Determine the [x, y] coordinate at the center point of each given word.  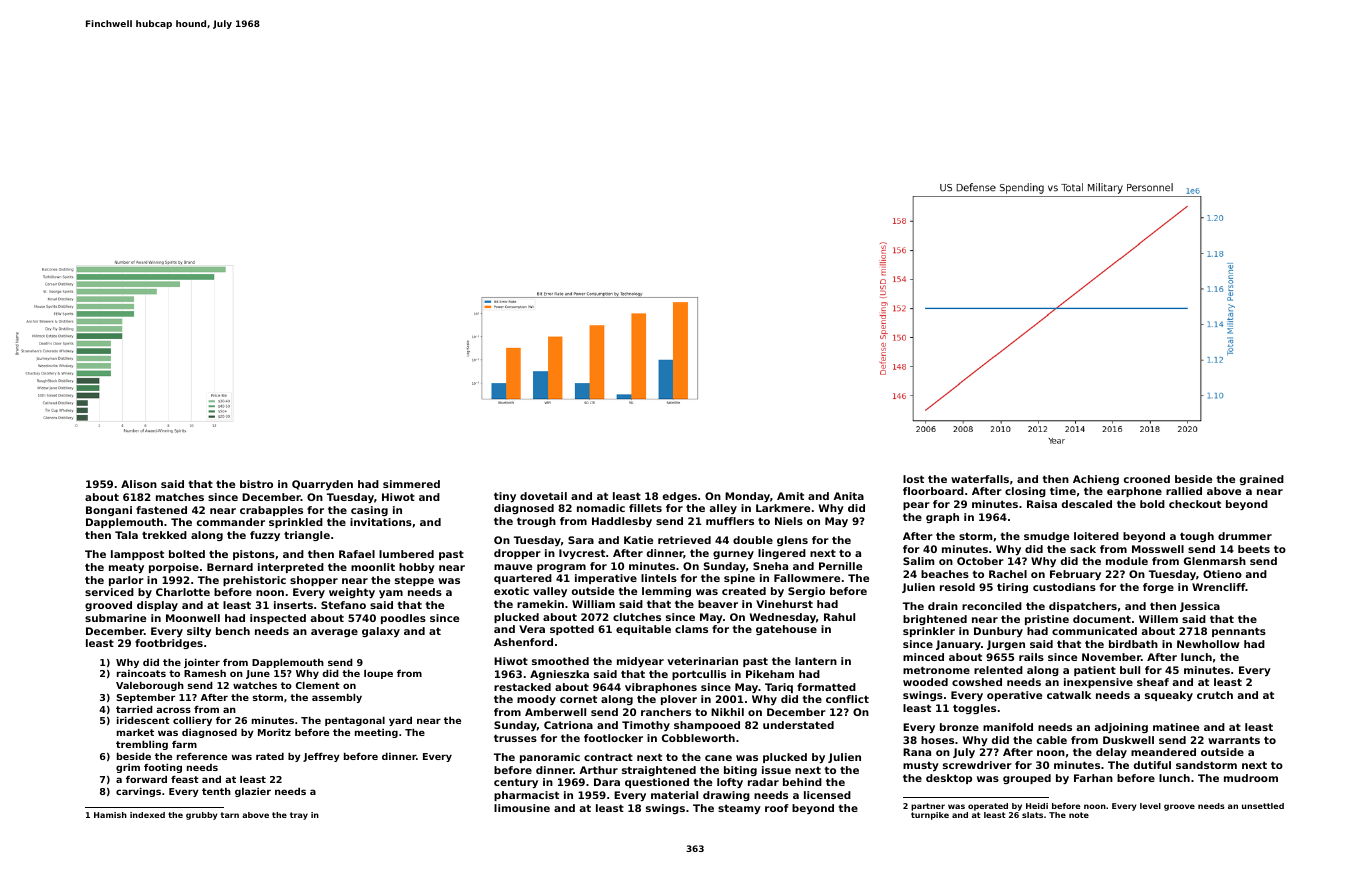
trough [536, 522]
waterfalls [980, 479]
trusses [515, 738]
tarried [134, 709]
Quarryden [322, 485]
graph [942, 518]
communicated [1094, 631]
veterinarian [702, 661]
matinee [1176, 727]
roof [777, 808]
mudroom [1251, 778]
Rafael [357, 554]
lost [913, 479]
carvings [138, 792]
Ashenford [523, 642]
